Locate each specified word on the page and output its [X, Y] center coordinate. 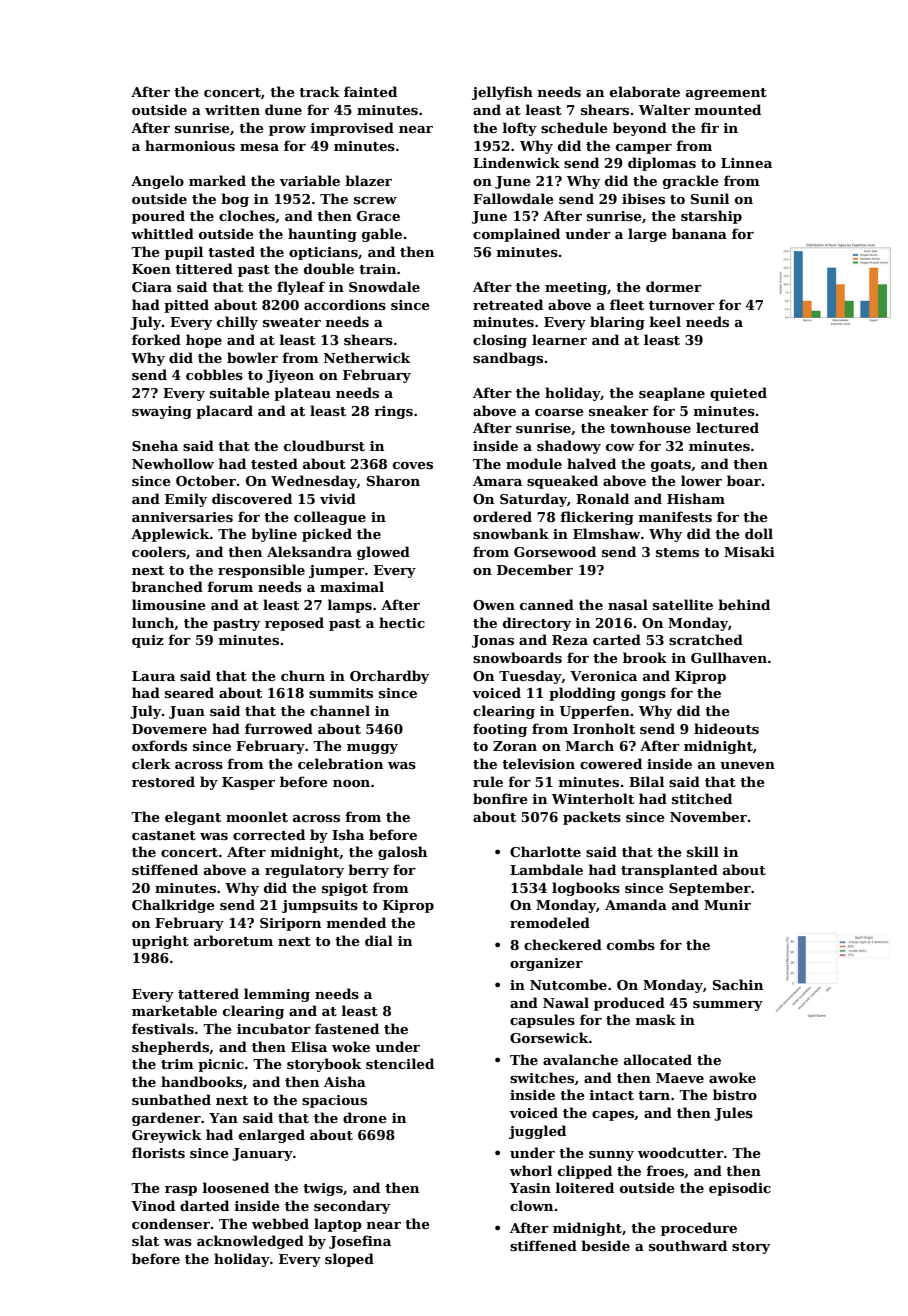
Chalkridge [173, 906]
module [534, 463]
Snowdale [384, 286]
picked [327, 535]
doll [759, 533]
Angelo [157, 182]
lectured [727, 427]
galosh [402, 853]
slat [145, 1240]
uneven [747, 765]
